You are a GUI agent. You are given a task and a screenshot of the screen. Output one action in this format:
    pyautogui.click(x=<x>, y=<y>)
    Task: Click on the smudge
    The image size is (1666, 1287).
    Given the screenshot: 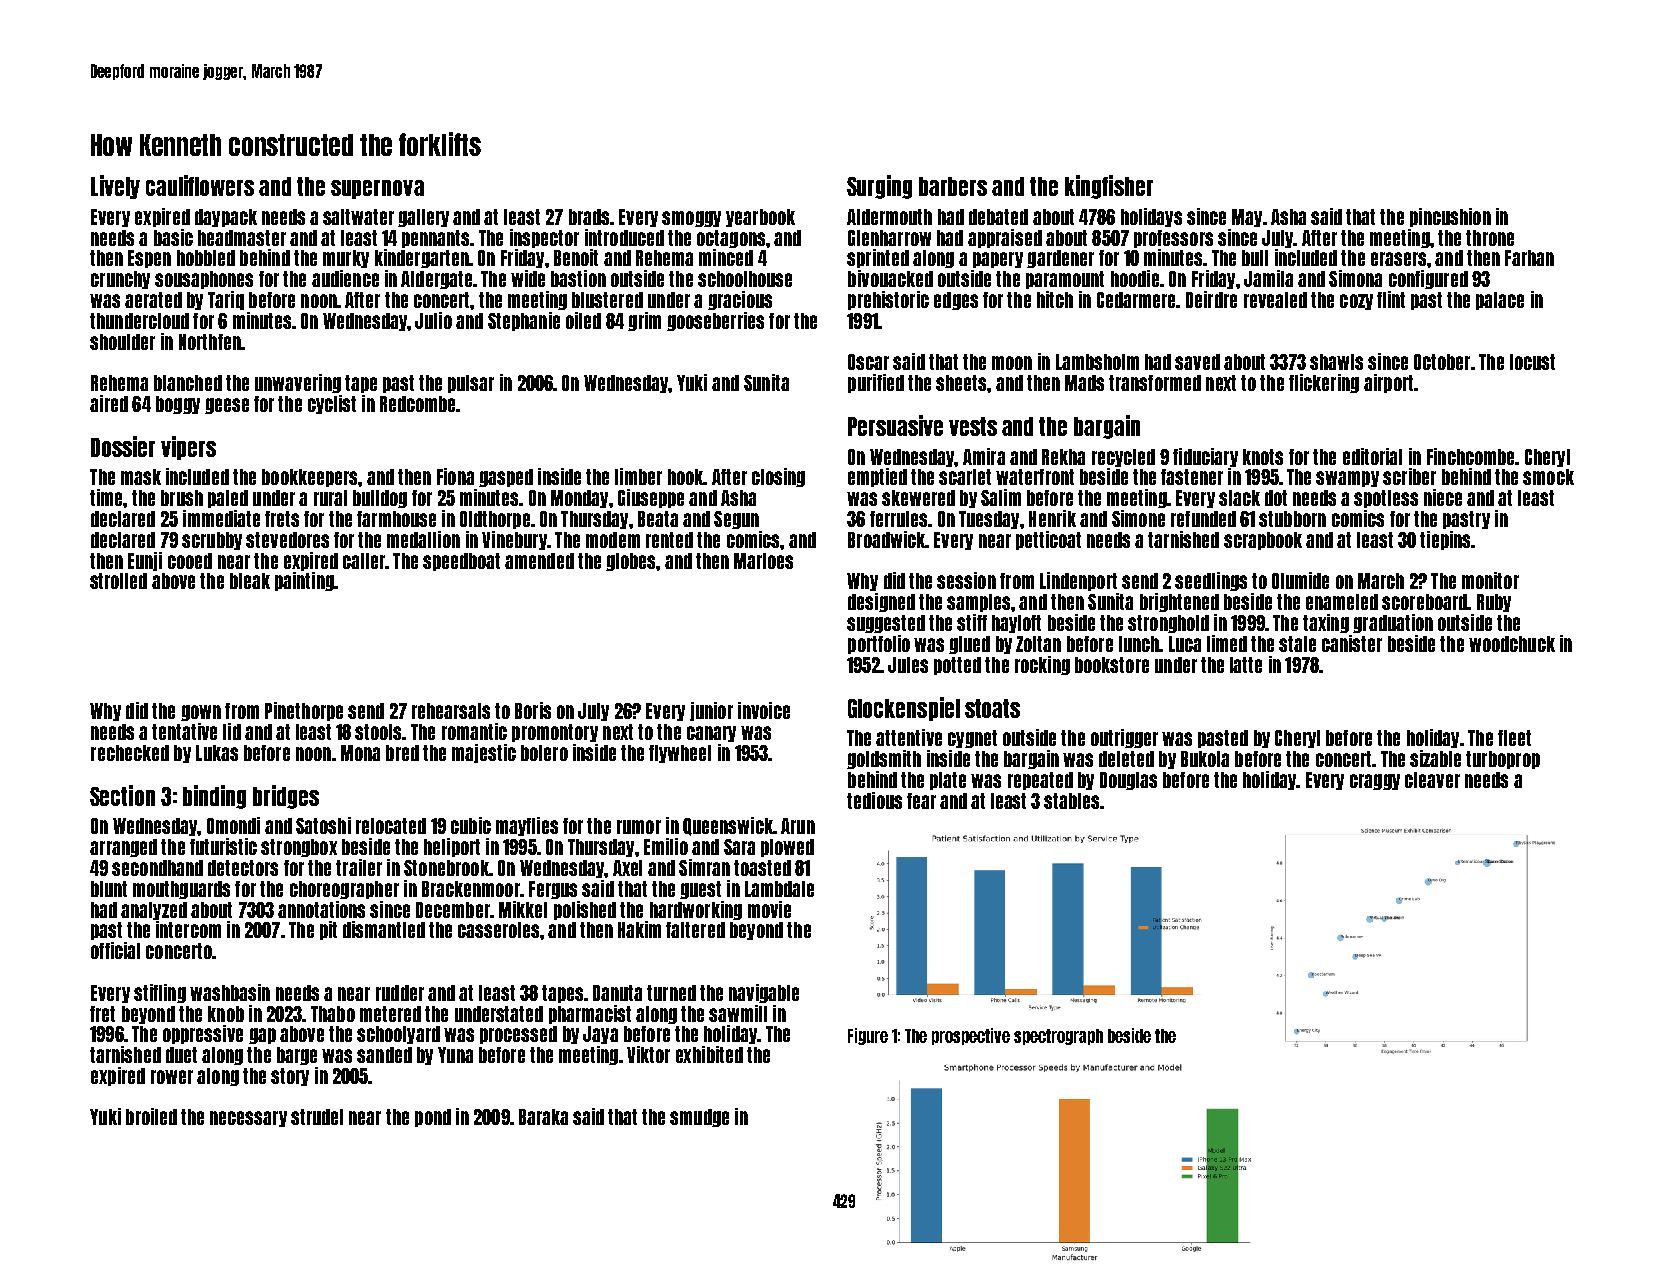 What is the action you would take?
    pyautogui.click(x=699, y=1118)
